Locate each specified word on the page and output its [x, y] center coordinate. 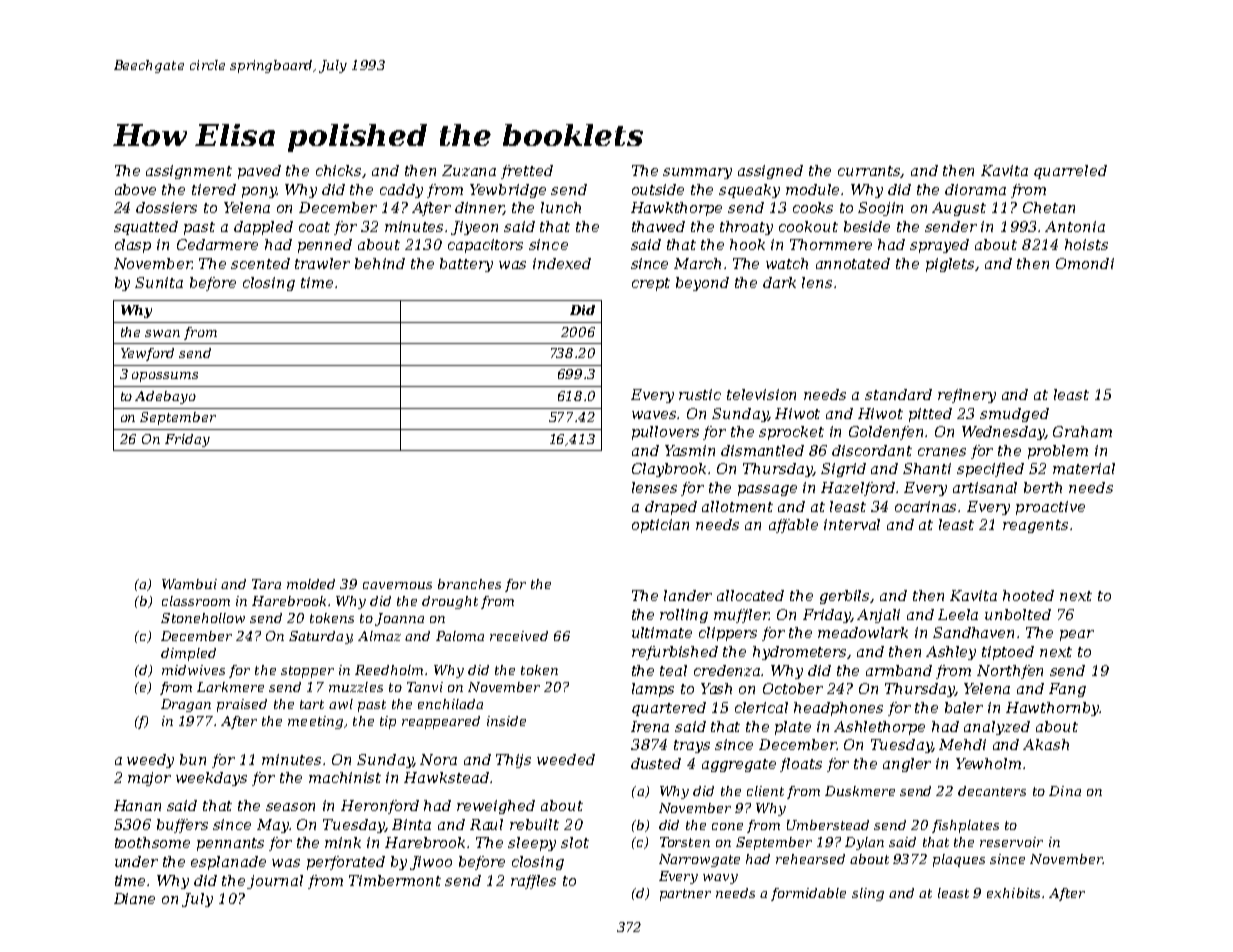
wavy [720, 879]
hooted [1028, 595]
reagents [1035, 526]
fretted [527, 172]
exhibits [1013, 893]
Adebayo [165, 397]
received [519, 636]
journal [275, 882]
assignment [189, 172]
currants [869, 172]
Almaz [379, 636]
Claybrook [669, 470]
